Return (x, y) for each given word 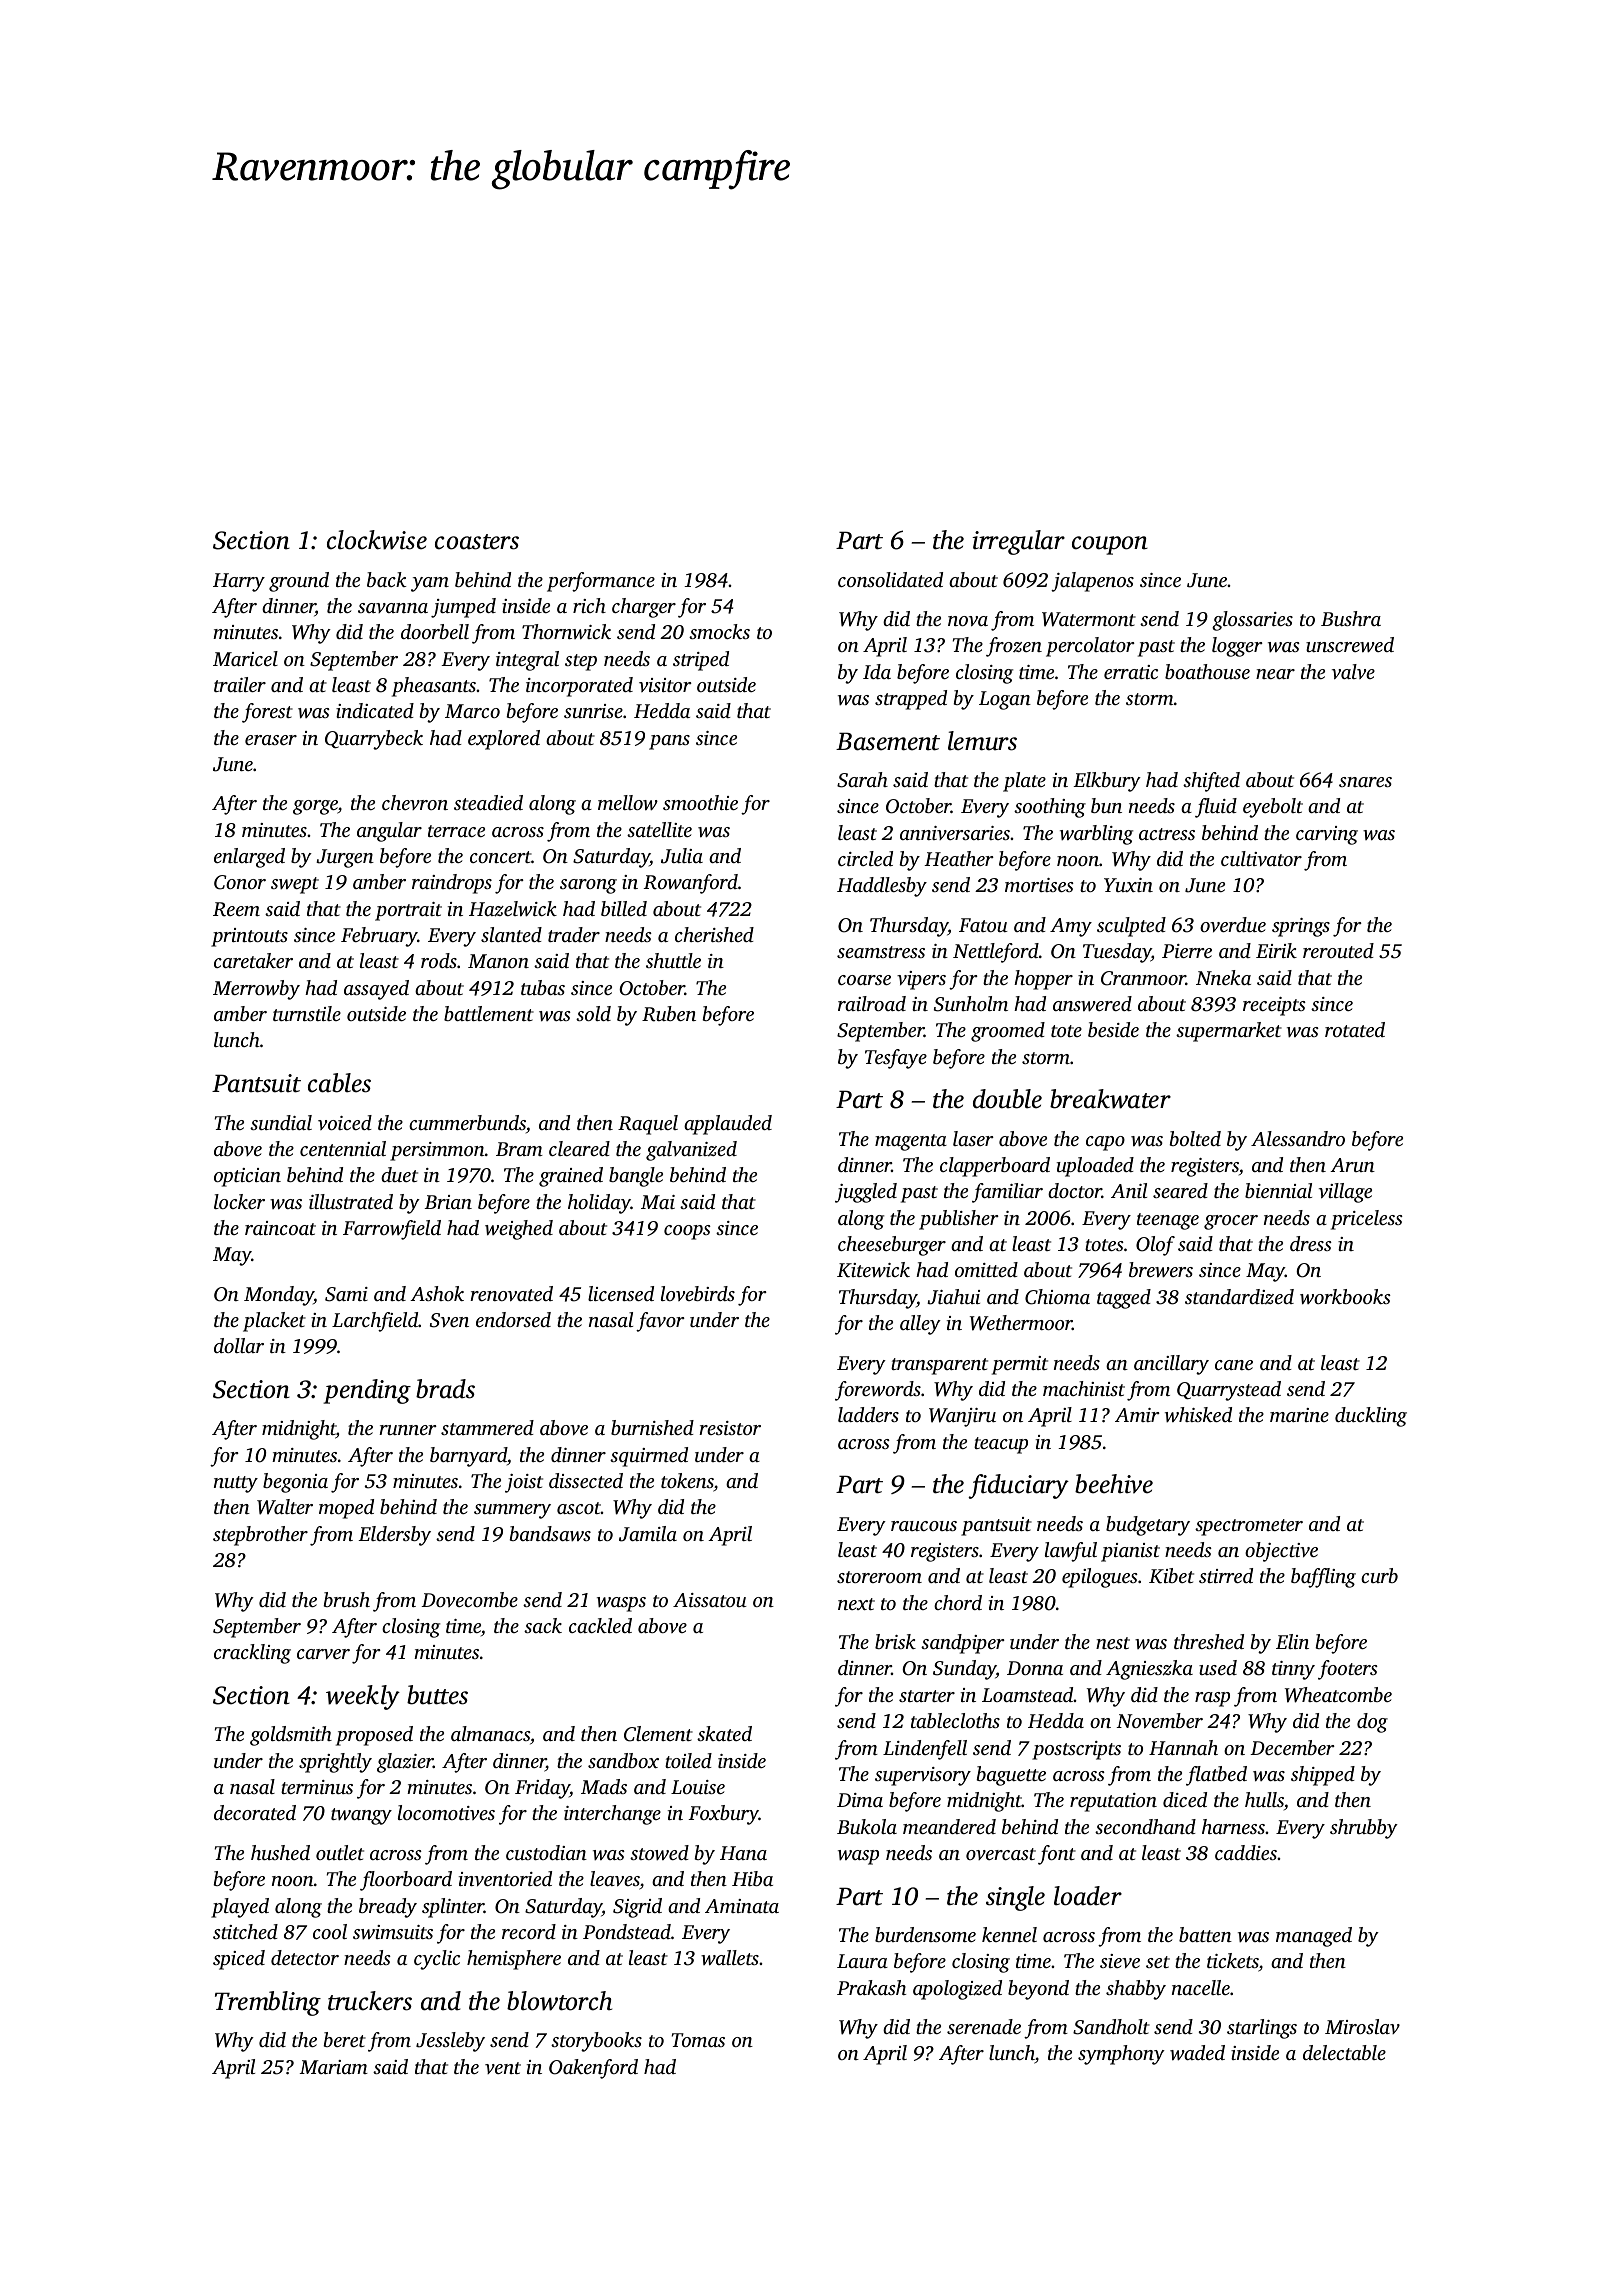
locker (239, 1201)
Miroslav (1362, 2026)
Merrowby (256, 990)
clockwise (377, 540)
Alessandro (1298, 1138)
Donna (1035, 1668)
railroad (872, 1003)
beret (345, 2039)
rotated (1355, 1029)
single (1015, 1898)
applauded (728, 1125)
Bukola (867, 1826)
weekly (363, 1697)
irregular (1018, 542)
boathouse (1207, 671)
